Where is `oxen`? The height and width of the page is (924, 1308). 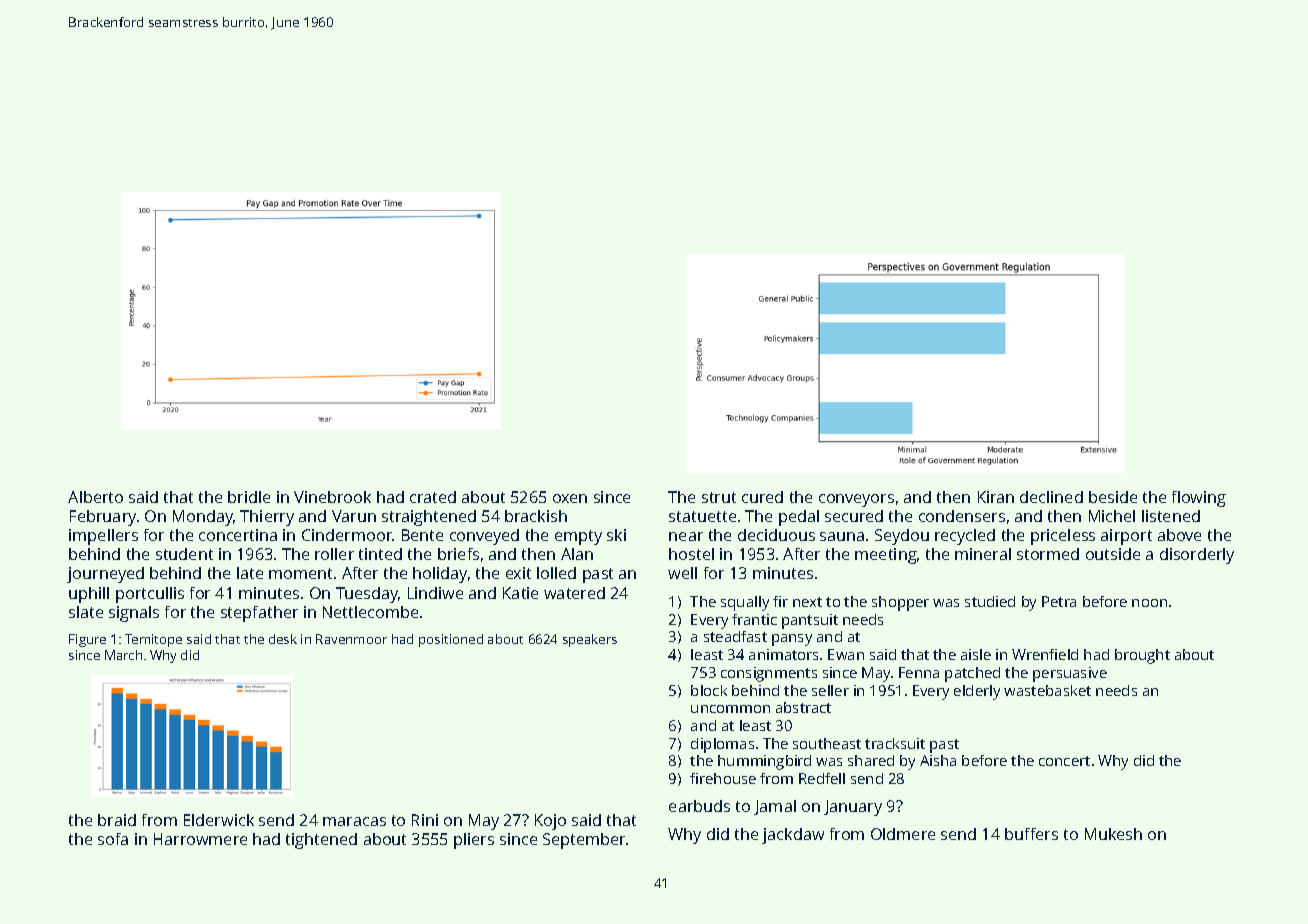 oxen is located at coordinates (570, 498).
